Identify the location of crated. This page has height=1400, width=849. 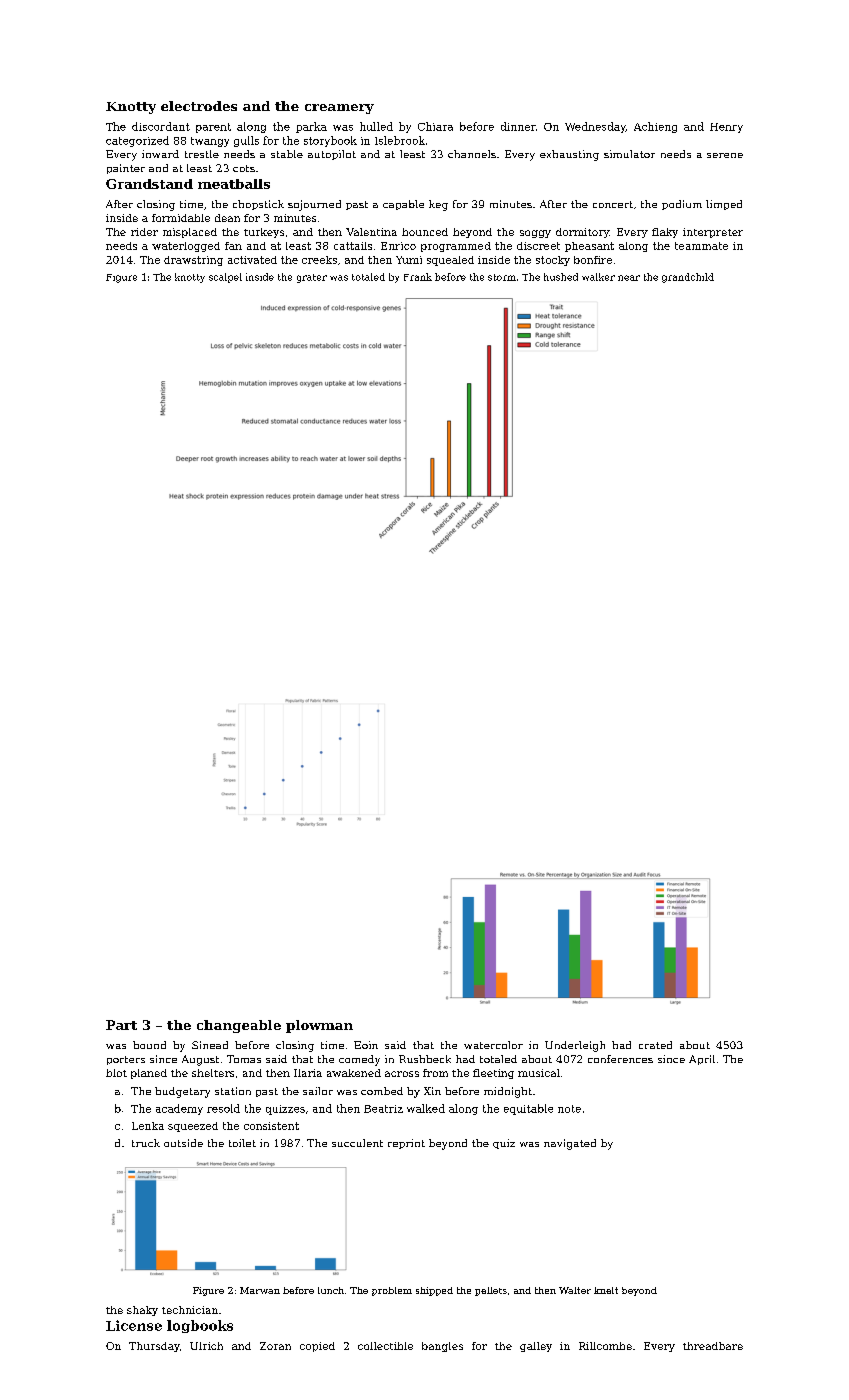
(655, 1045).
